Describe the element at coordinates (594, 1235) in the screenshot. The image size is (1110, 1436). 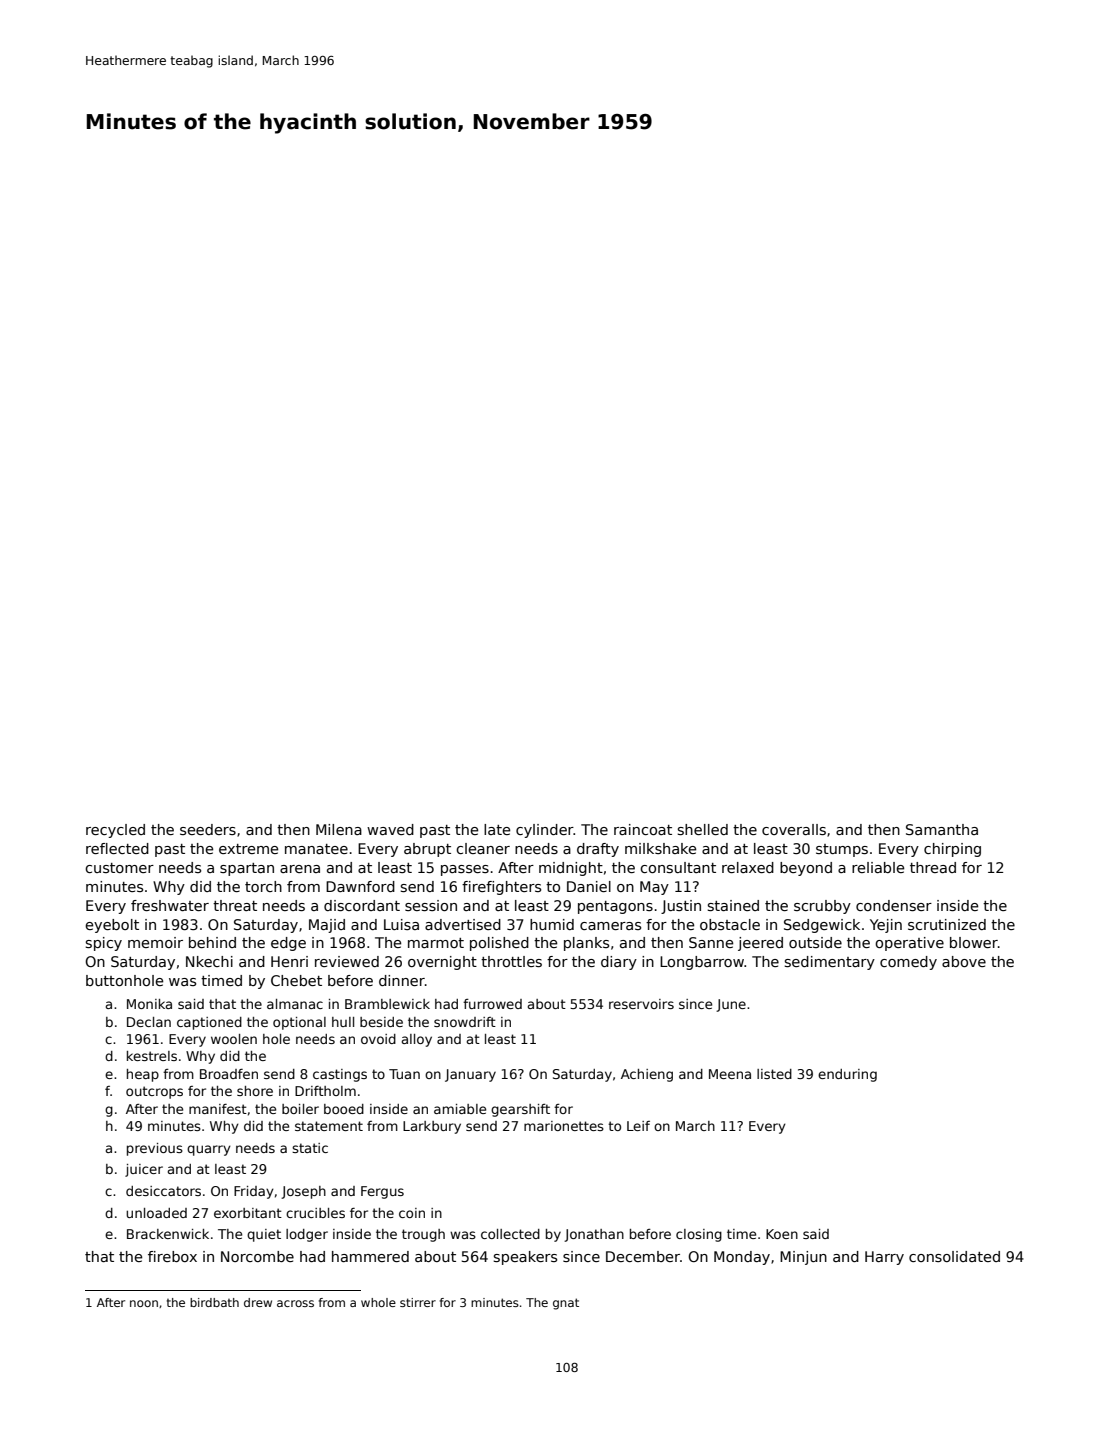
I see `Jonathan` at that location.
